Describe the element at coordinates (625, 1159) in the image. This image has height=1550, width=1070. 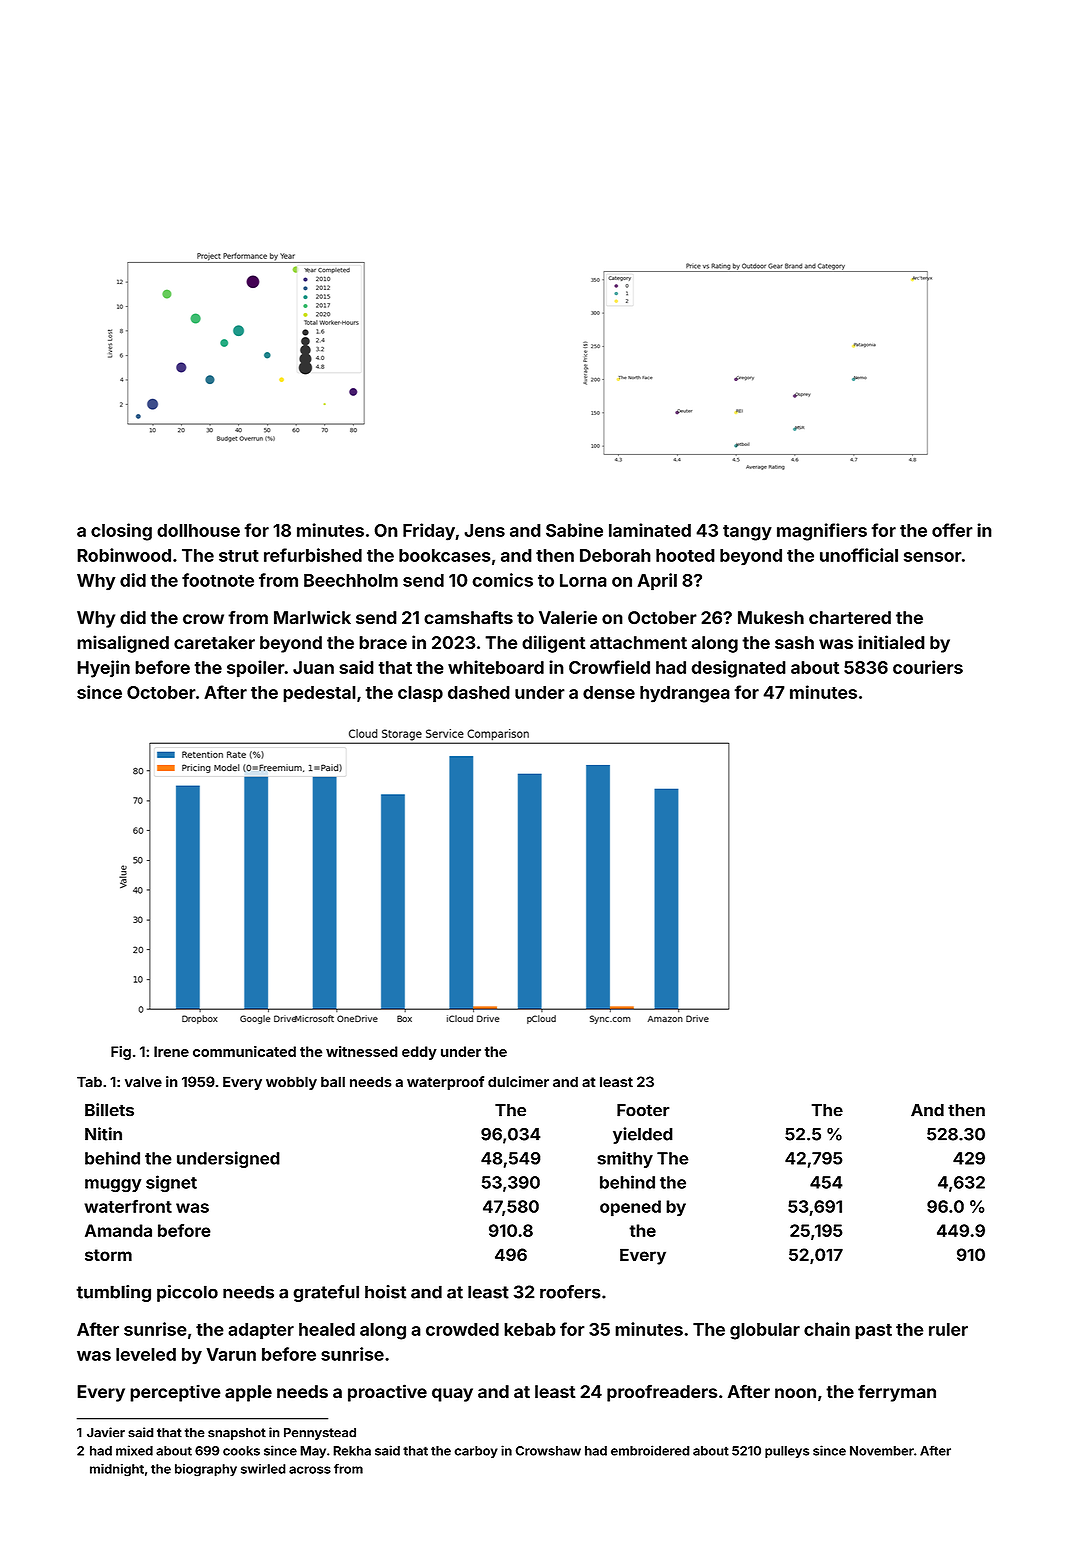
I see `smithy` at that location.
